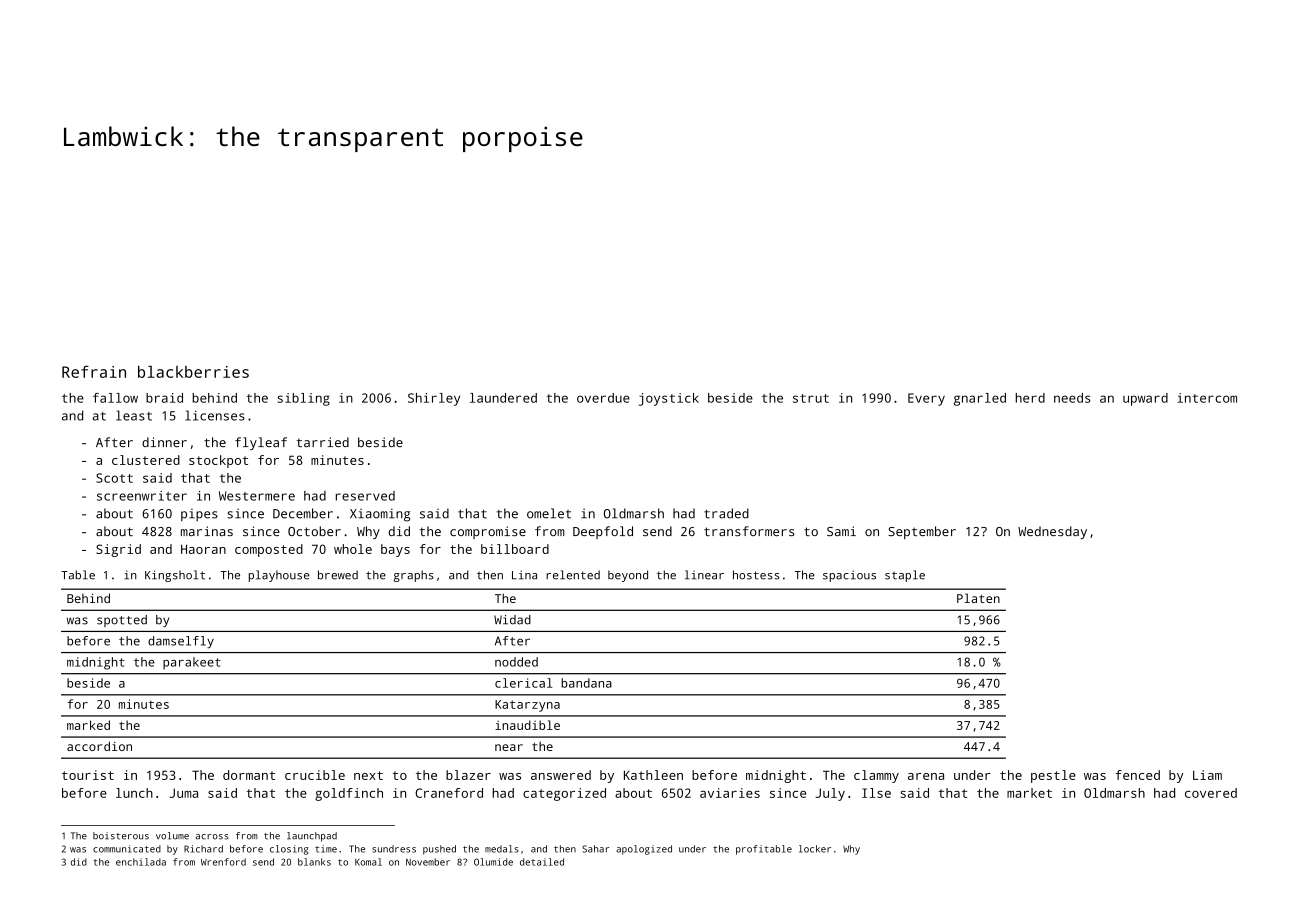  Describe the element at coordinates (203, 549) in the image. I see `Haoran` at that location.
